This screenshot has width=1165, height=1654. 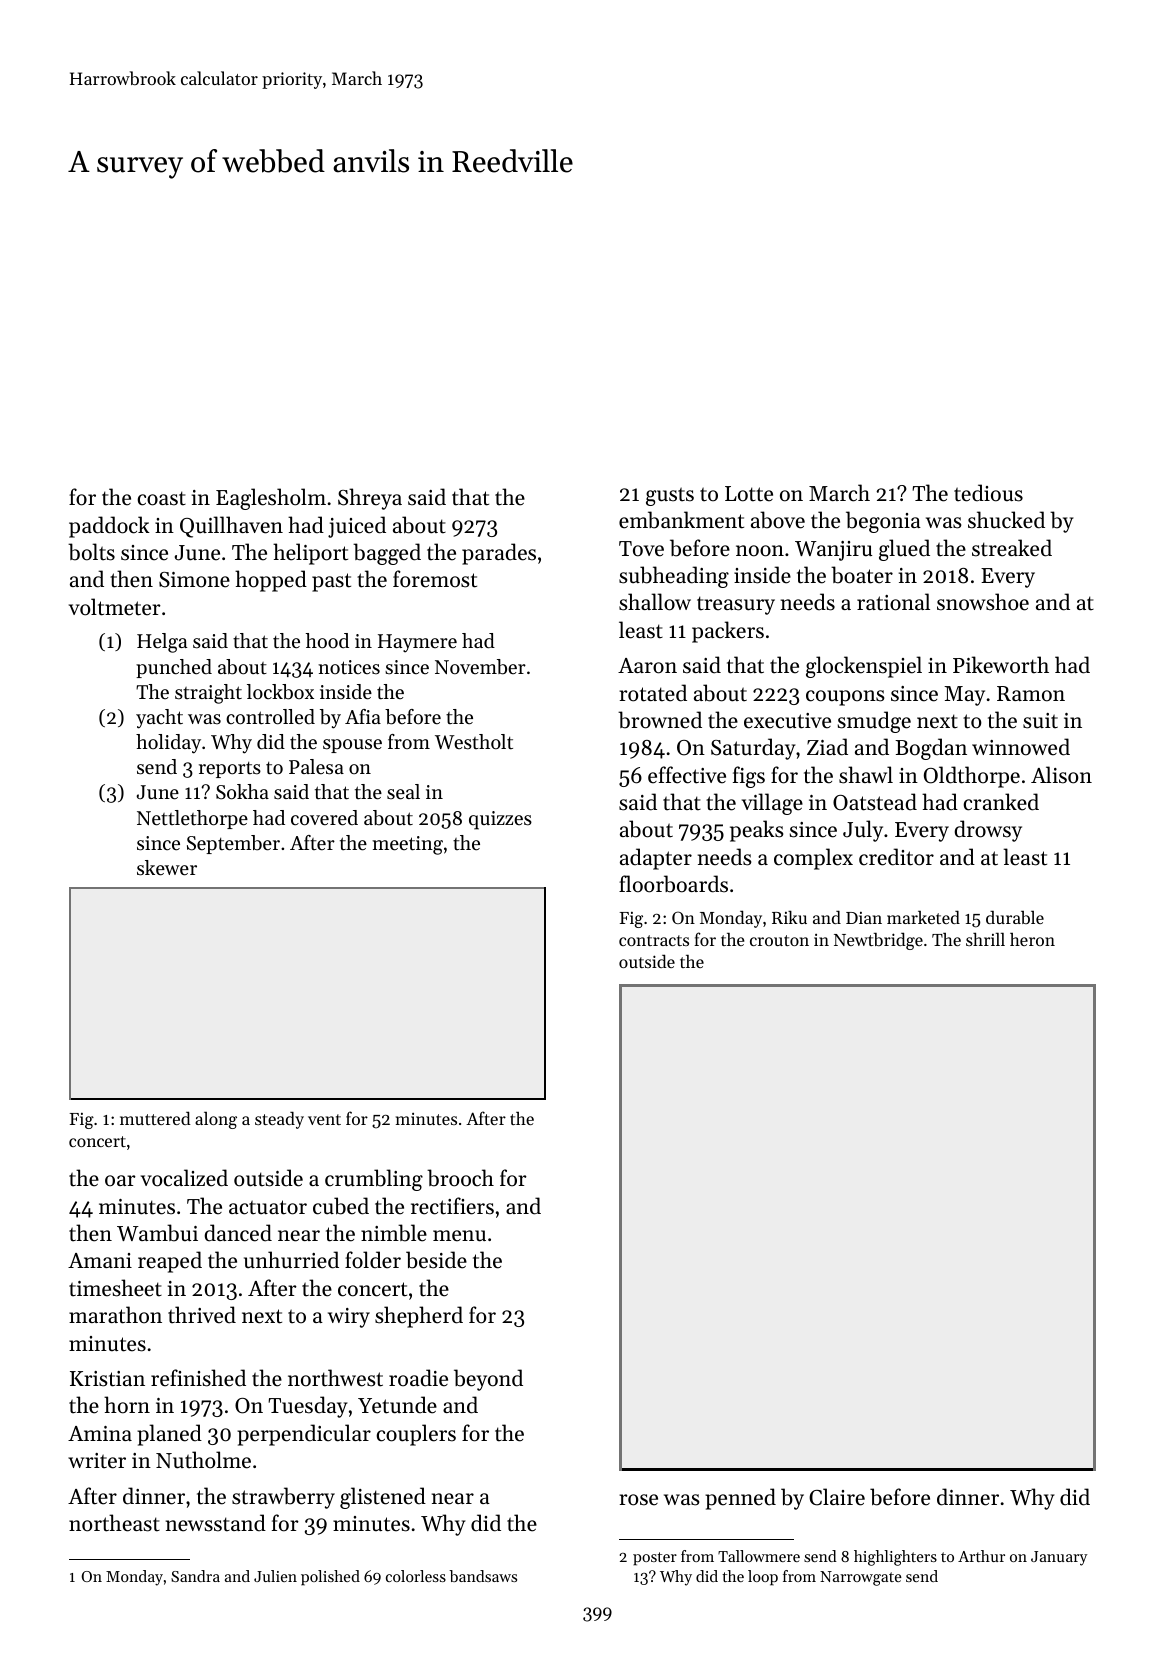 I want to click on Kristian, so click(x=107, y=1379).
